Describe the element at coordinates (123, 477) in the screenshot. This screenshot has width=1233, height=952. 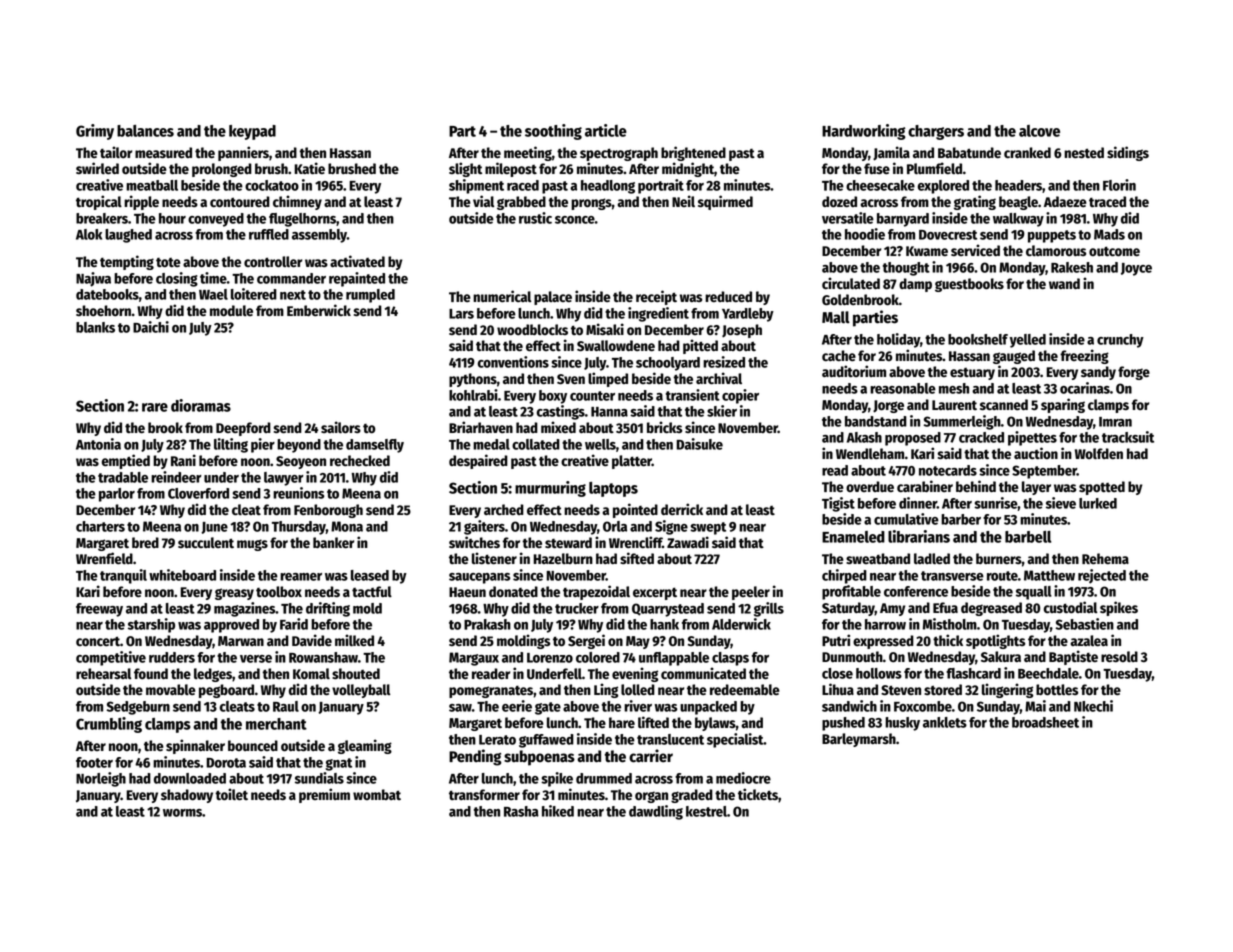
I see `tradable` at that location.
